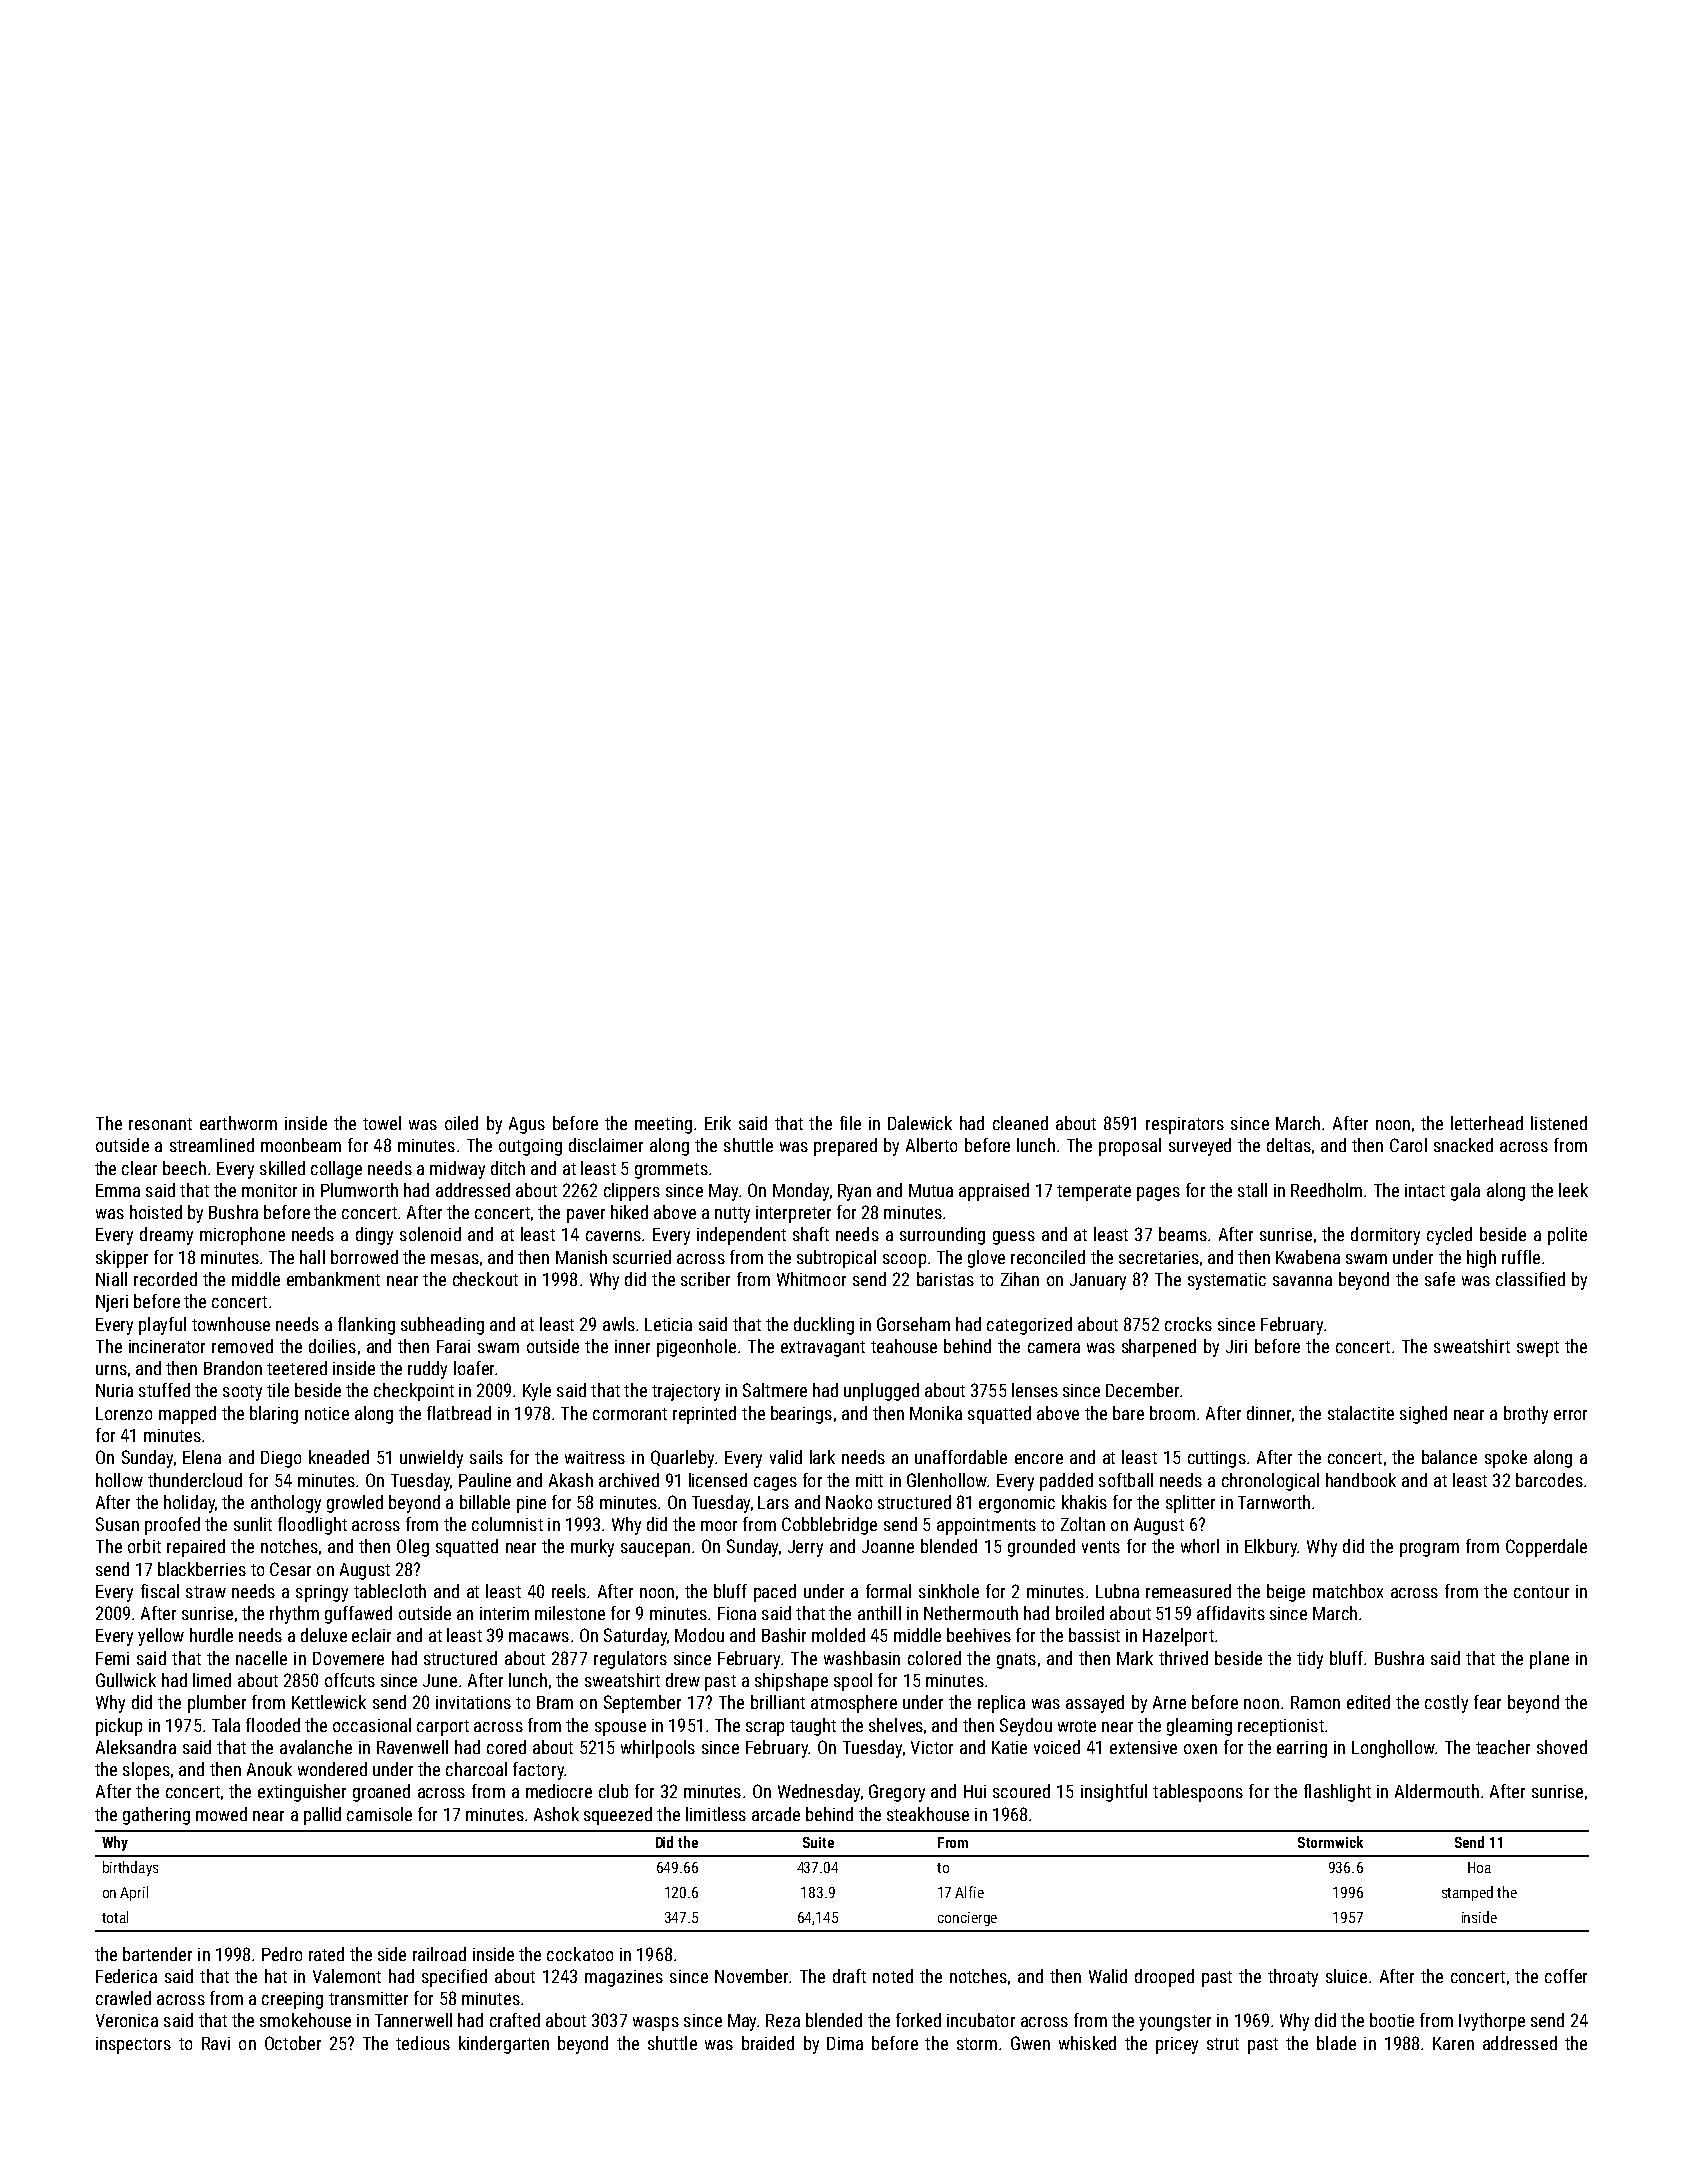 The height and width of the page is (2178, 1683). What do you see at coordinates (160, 1124) in the page?
I see `resonant` at bounding box center [160, 1124].
